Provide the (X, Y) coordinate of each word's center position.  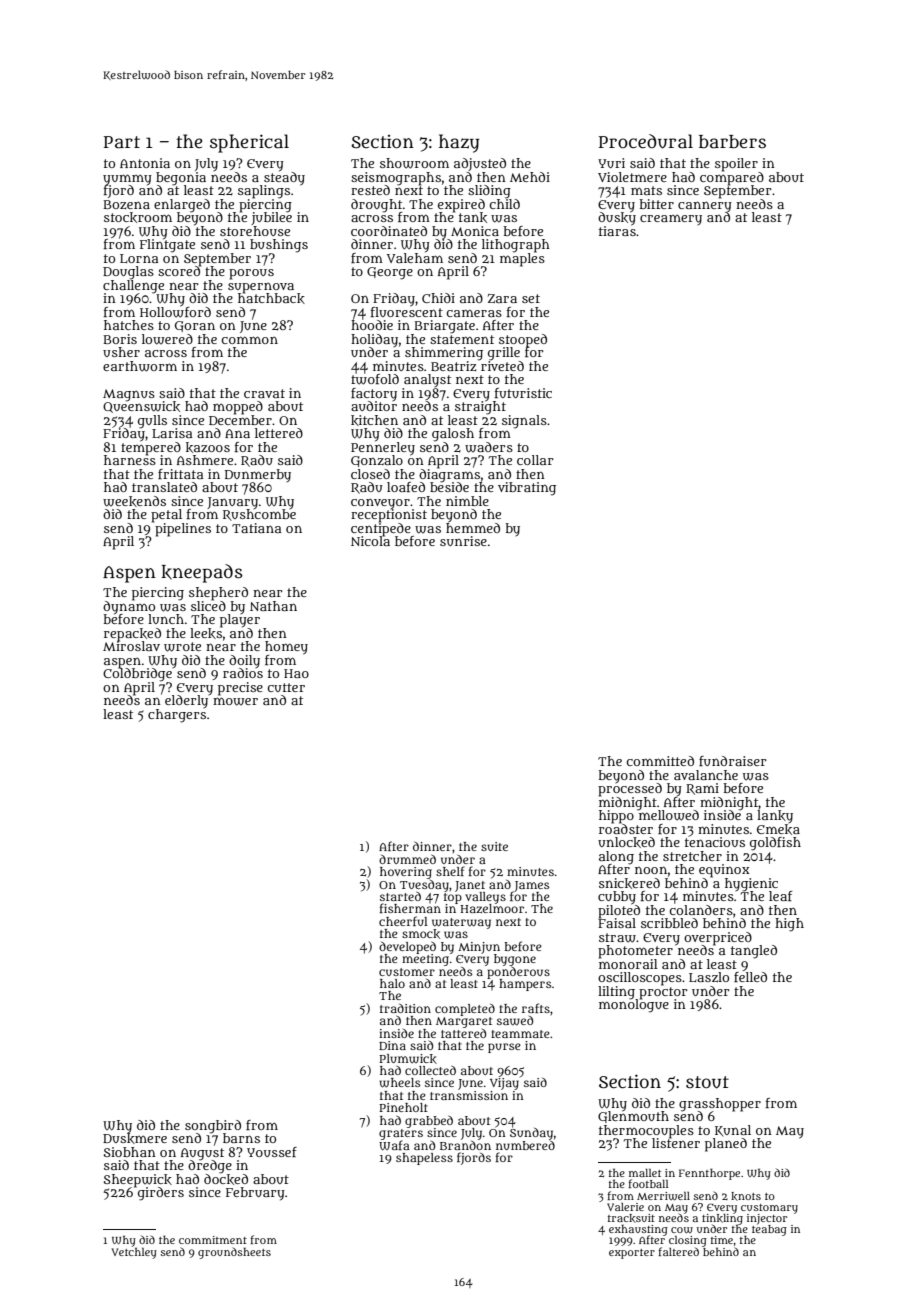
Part (122, 142)
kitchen (374, 420)
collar (535, 460)
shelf (450, 871)
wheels (399, 1083)
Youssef (272, 1152)
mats (646, 190)
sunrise (463, 541)
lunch (166, 619)
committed (660, 761)
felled (750, 977)
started (400, 896)
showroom (414, 163)
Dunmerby (258, 475)
